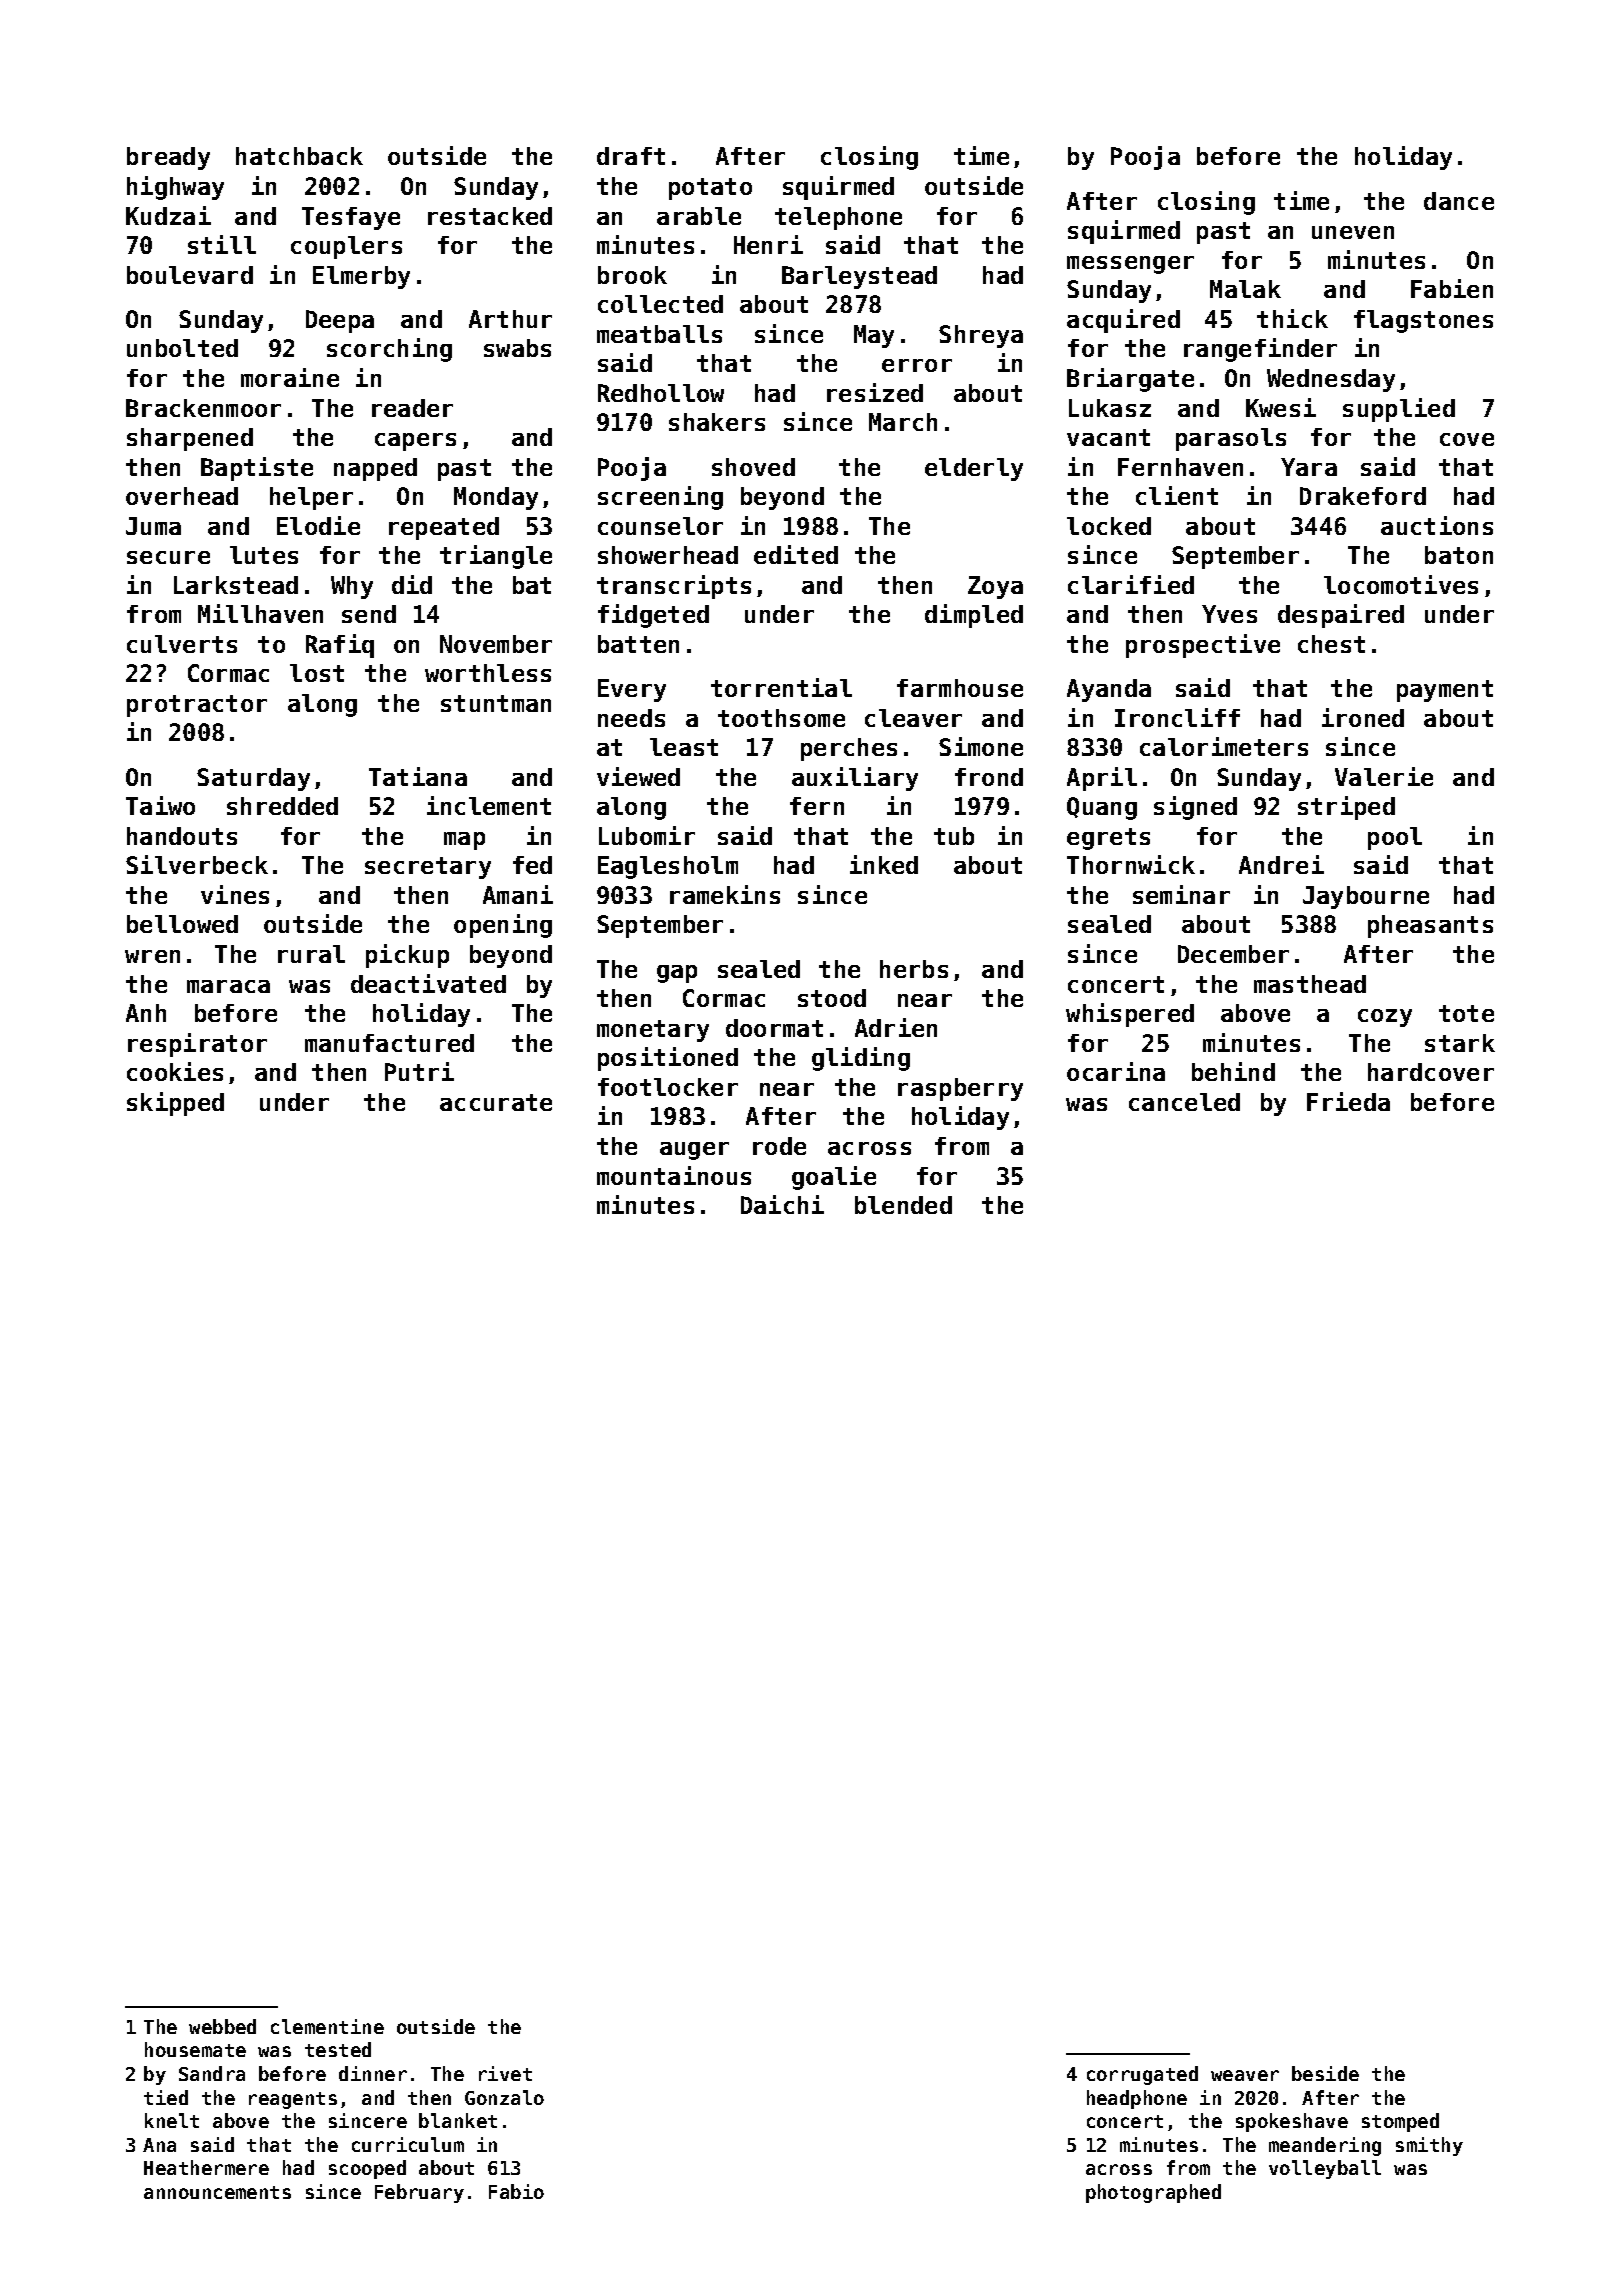 The width and height of the page is (1620, 2292). Describe the element at coordinates (168, 158) in the page. I see `bready` at that location.
